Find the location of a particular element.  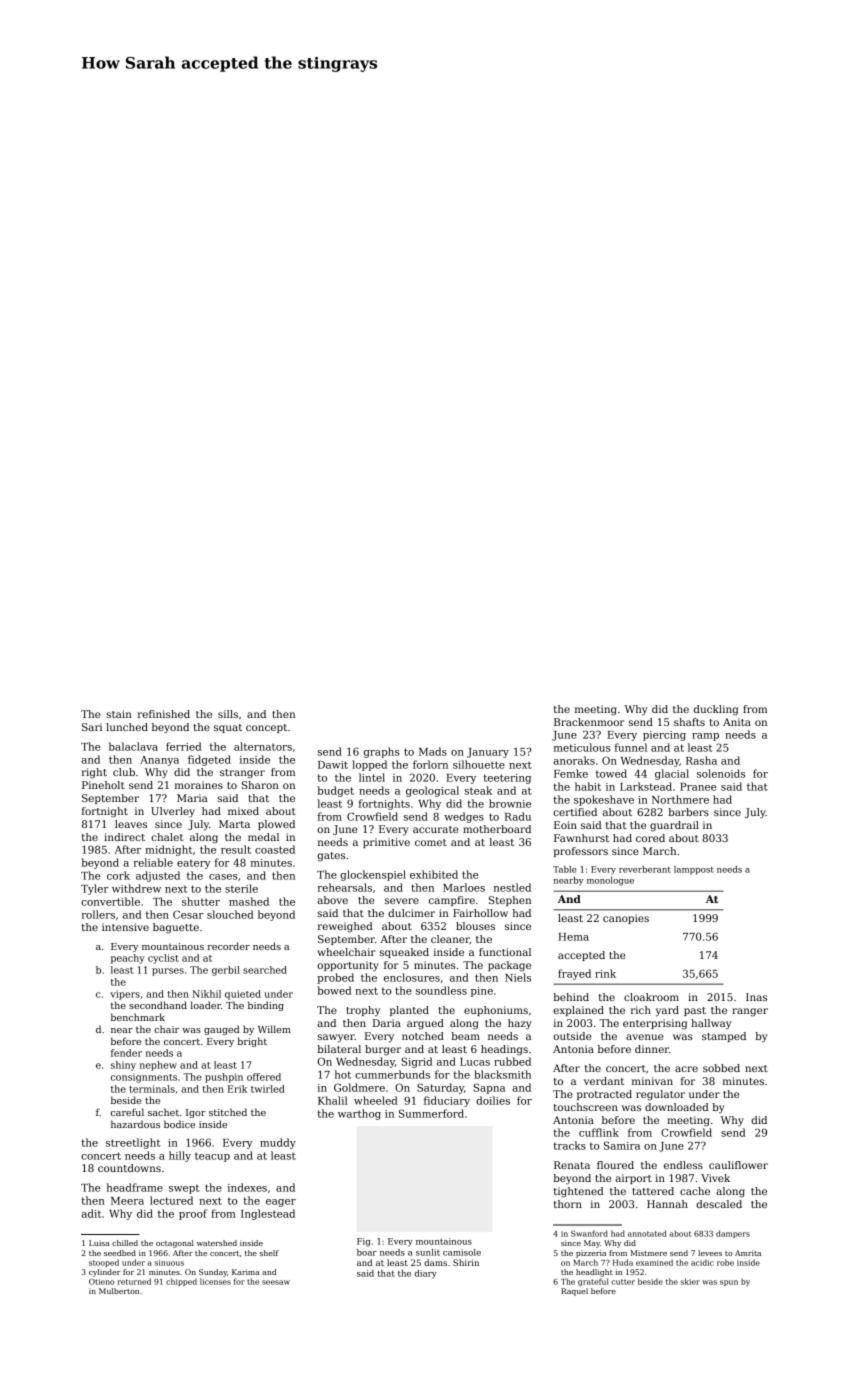

fiduciary is located at coordinates (447, 1101).
